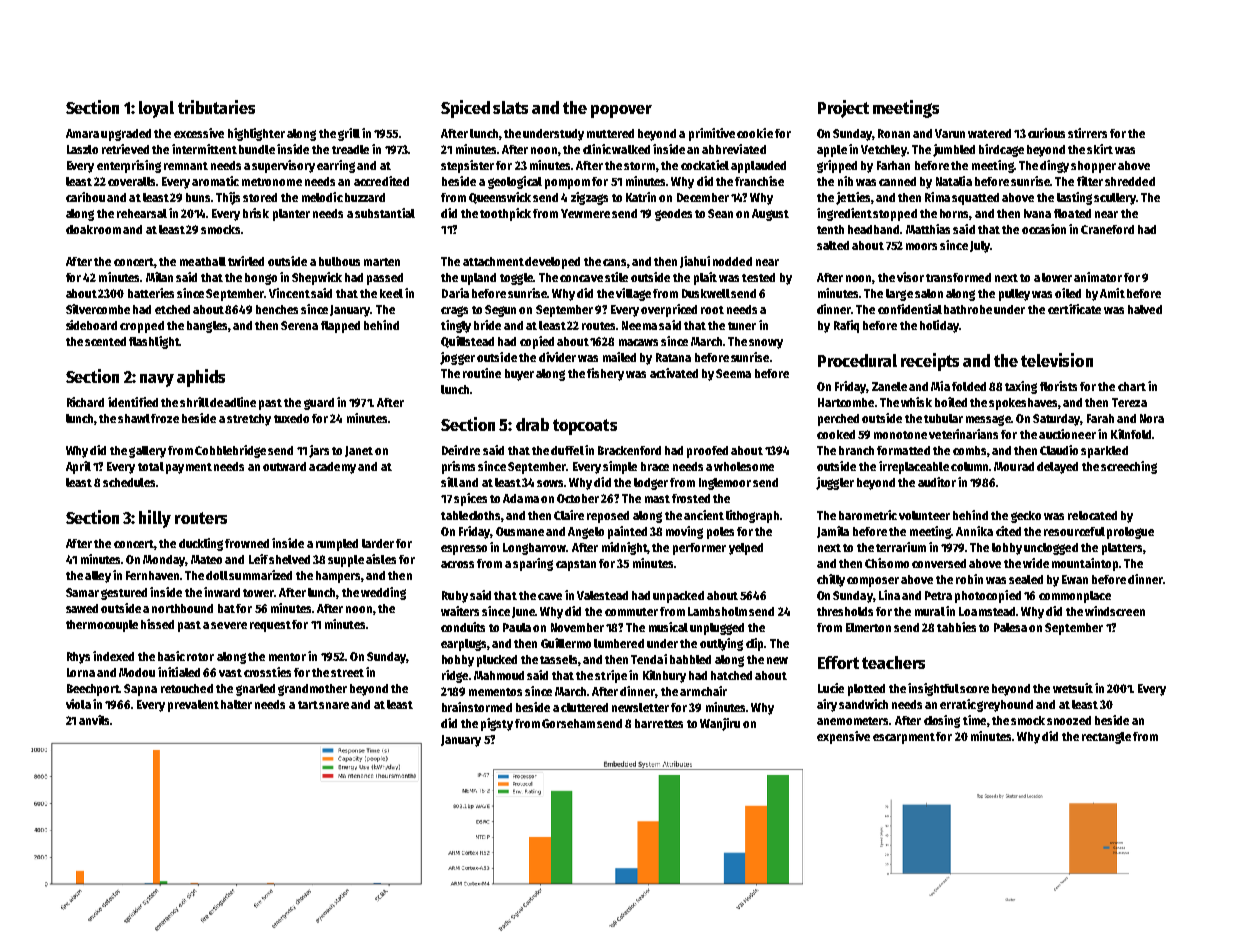  What do you see at coordinates (284, 466) in the screenshot?
I see `outward` at bounding box center [284, 466].
